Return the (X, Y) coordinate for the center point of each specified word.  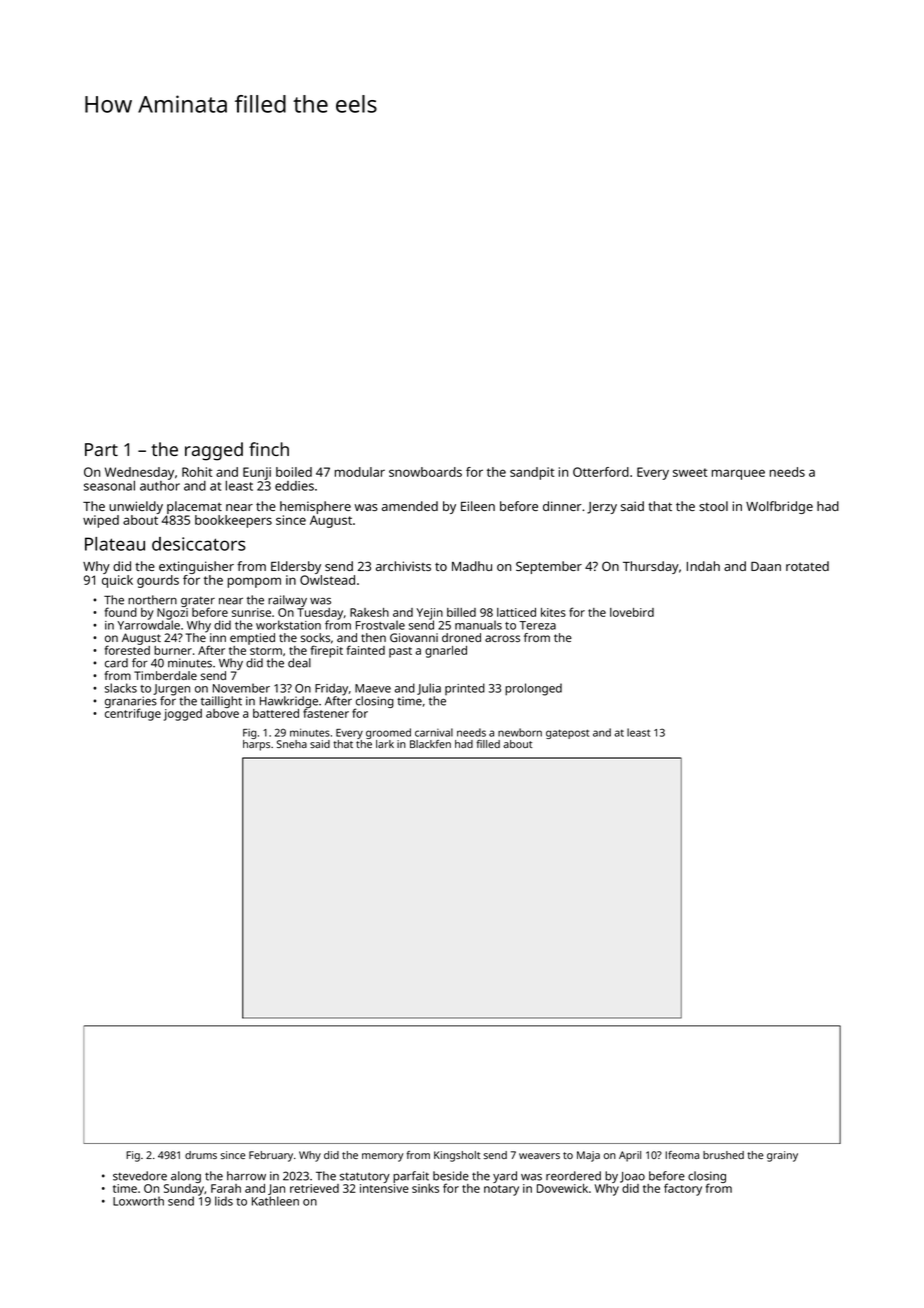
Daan (766, 566)
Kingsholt (457, 1156)
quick (117, 581)
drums (201, 1155)
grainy (782, 1156)
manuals (478, 625)
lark (385, 744)
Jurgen (171, 690)
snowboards (425, 472)
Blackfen (430, 744)
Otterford (601, 472)
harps (256, 745)
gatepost (567, 734)
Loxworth (138, 1201)
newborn (520, 732)
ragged (214, 451)
